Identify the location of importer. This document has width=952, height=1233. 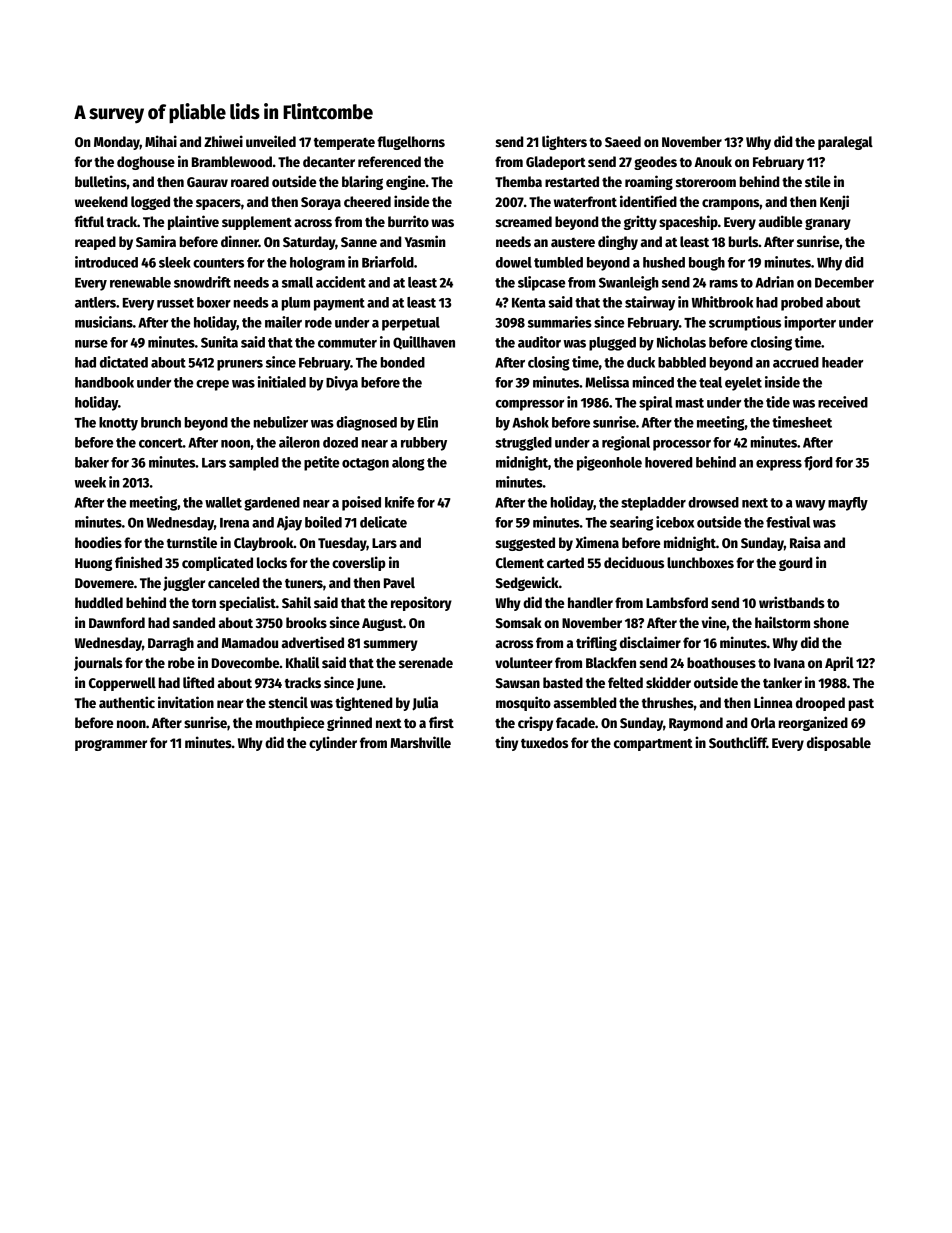
(810, 323).
